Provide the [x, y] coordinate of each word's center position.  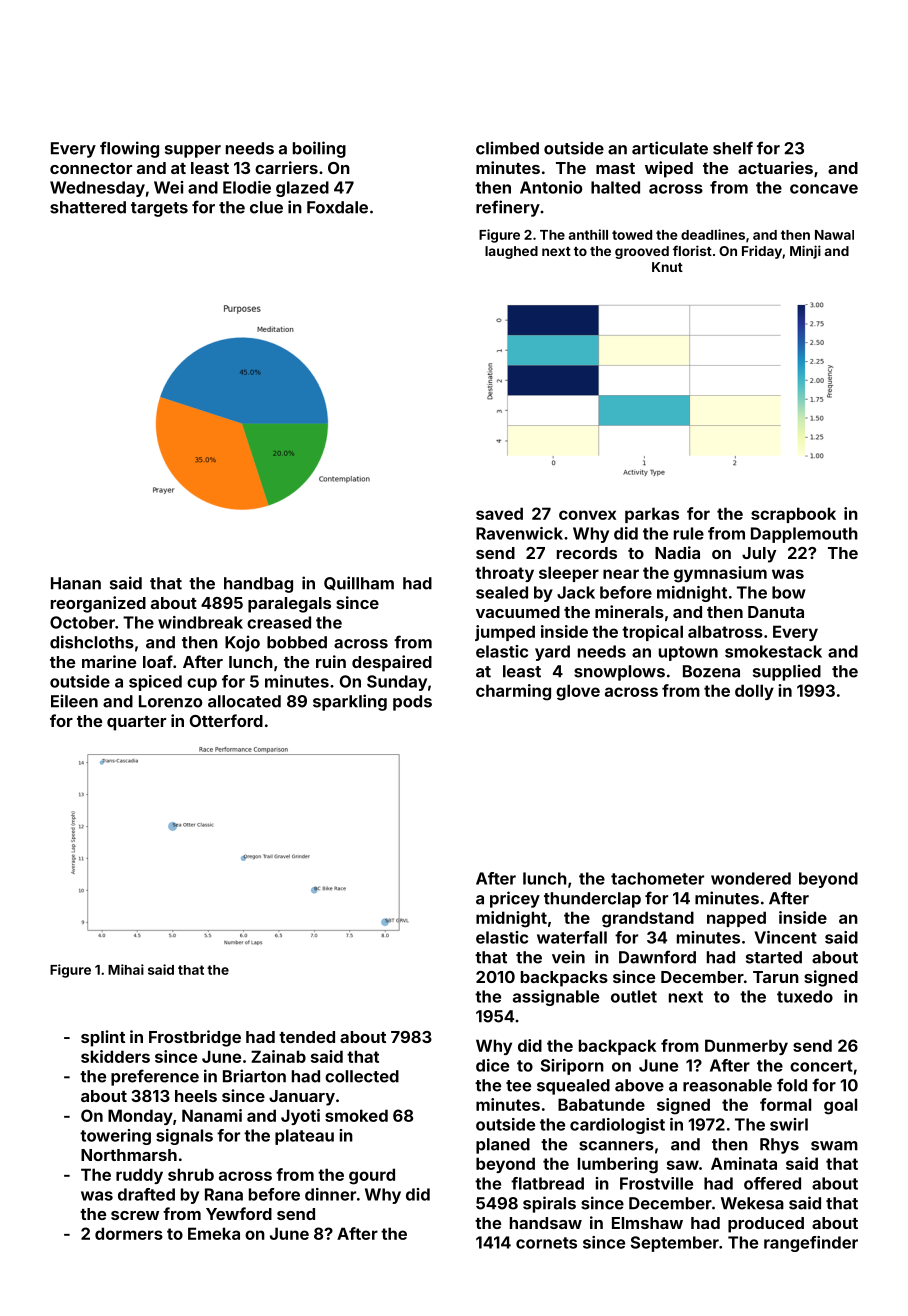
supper [193, 151]
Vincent [785, 937]
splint [103, 1038]
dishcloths [92, 642]
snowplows [619, 673]
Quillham [359, 583]
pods [412, 703]
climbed [507, 148]
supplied [787, 672]
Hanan [76, 583]
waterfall [572, 937]
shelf [733, 148]
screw [135, 1215]
